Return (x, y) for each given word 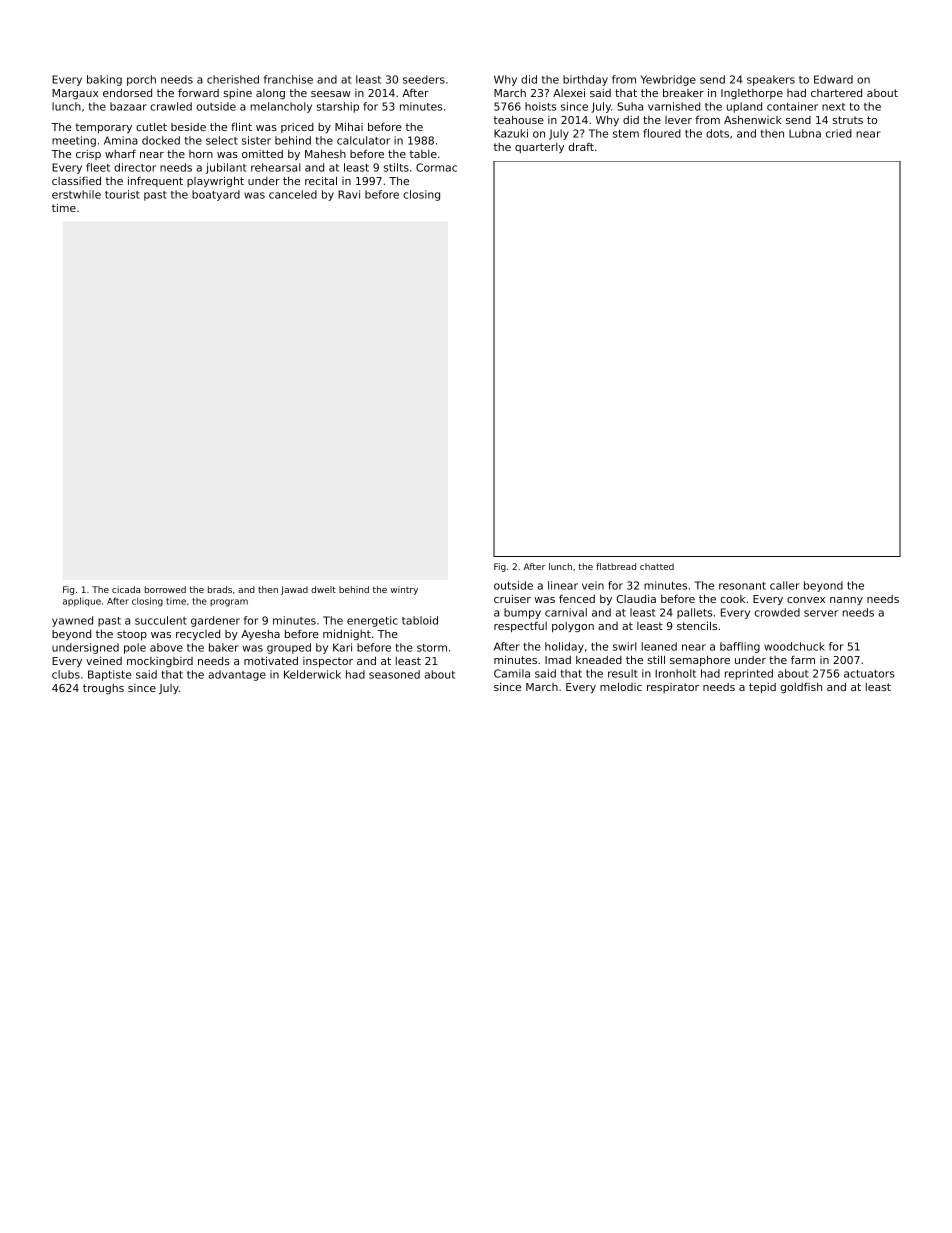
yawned (72, 621)
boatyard (216, 195)
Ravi (349, 194)
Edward (833, 79)
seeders (424, 79)
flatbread (616, 566)
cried (839, 133)
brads (220, 589)
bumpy (522, 613)
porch (141, 80)
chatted (657, 566)
